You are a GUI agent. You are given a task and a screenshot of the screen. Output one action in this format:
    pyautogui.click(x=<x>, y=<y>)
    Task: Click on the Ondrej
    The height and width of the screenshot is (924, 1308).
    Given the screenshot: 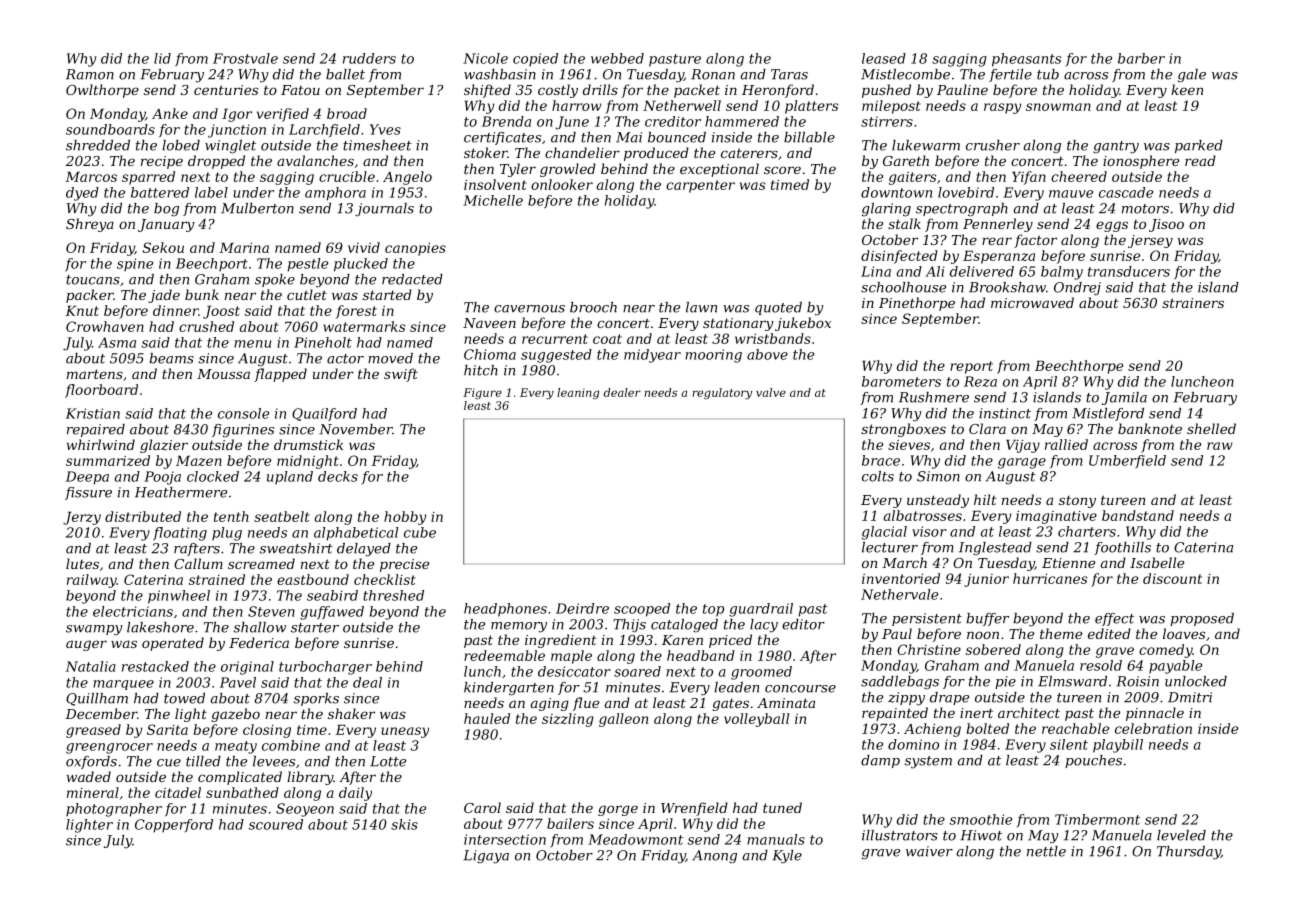 What is the action you would take?
    pyautogui.click(x=1077, y=288)
